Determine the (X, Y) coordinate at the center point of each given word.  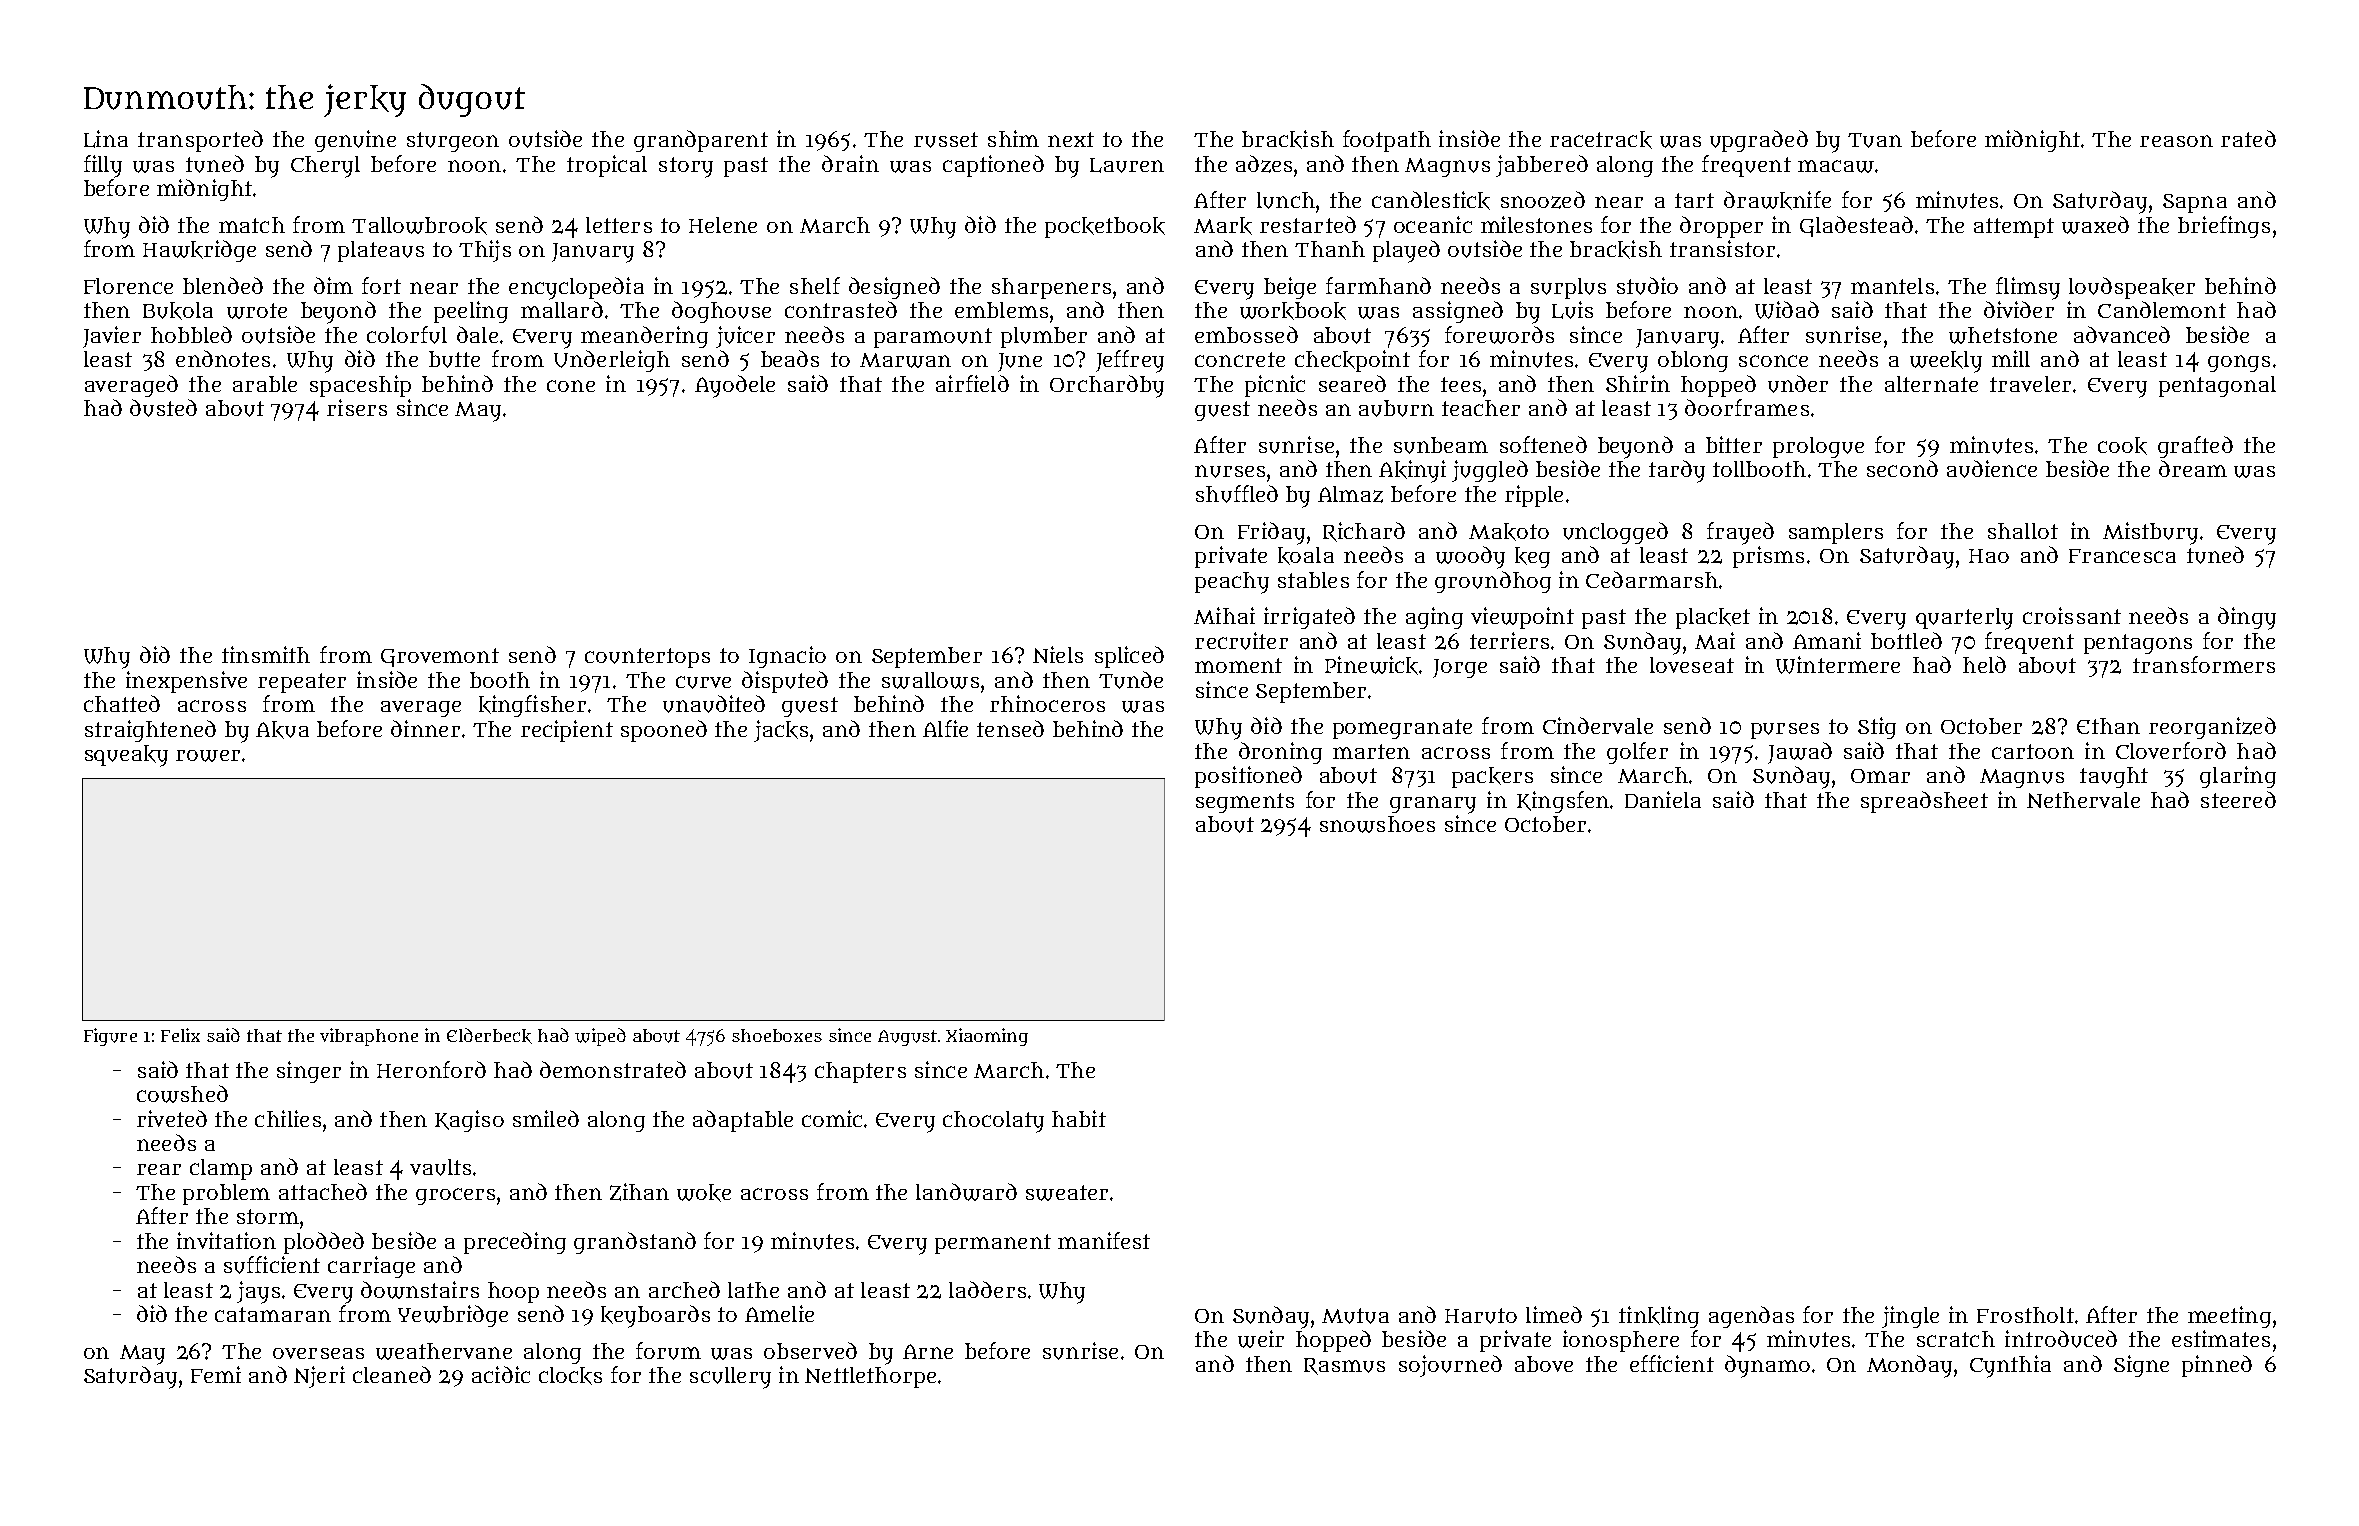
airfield (972, 383)
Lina (106, 139)
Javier (112, 337)
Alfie (945, 728)
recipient (567, 731)
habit (1079, 1118)
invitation (226, 1240)
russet (946, 140)
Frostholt (2025, 1315)
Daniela (1663, 799)
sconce (1773, 361)
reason (2176, 141)
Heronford (431, 1069)
